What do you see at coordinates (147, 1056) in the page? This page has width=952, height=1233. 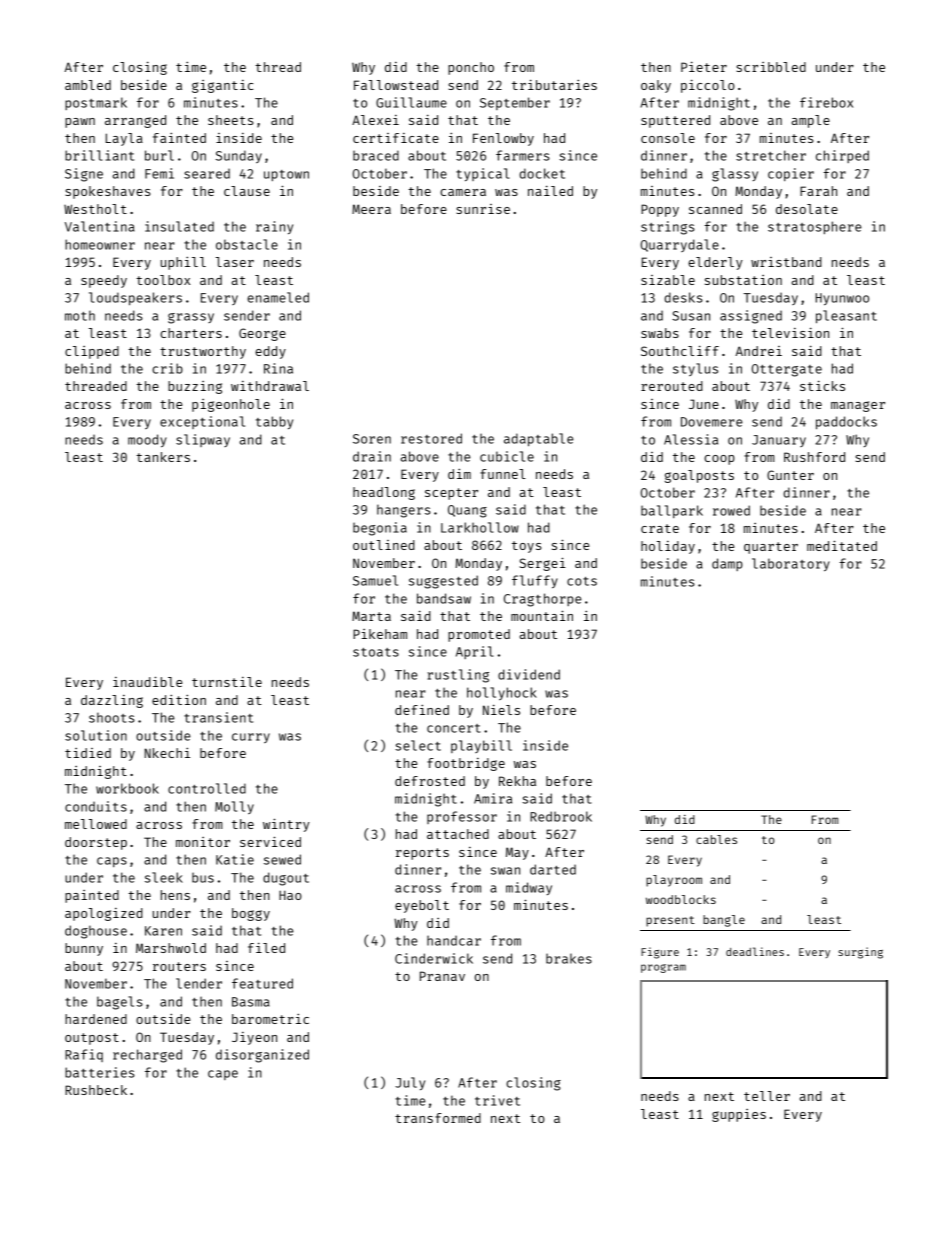 I see `recharged` at bounding box center [147, 1056].
